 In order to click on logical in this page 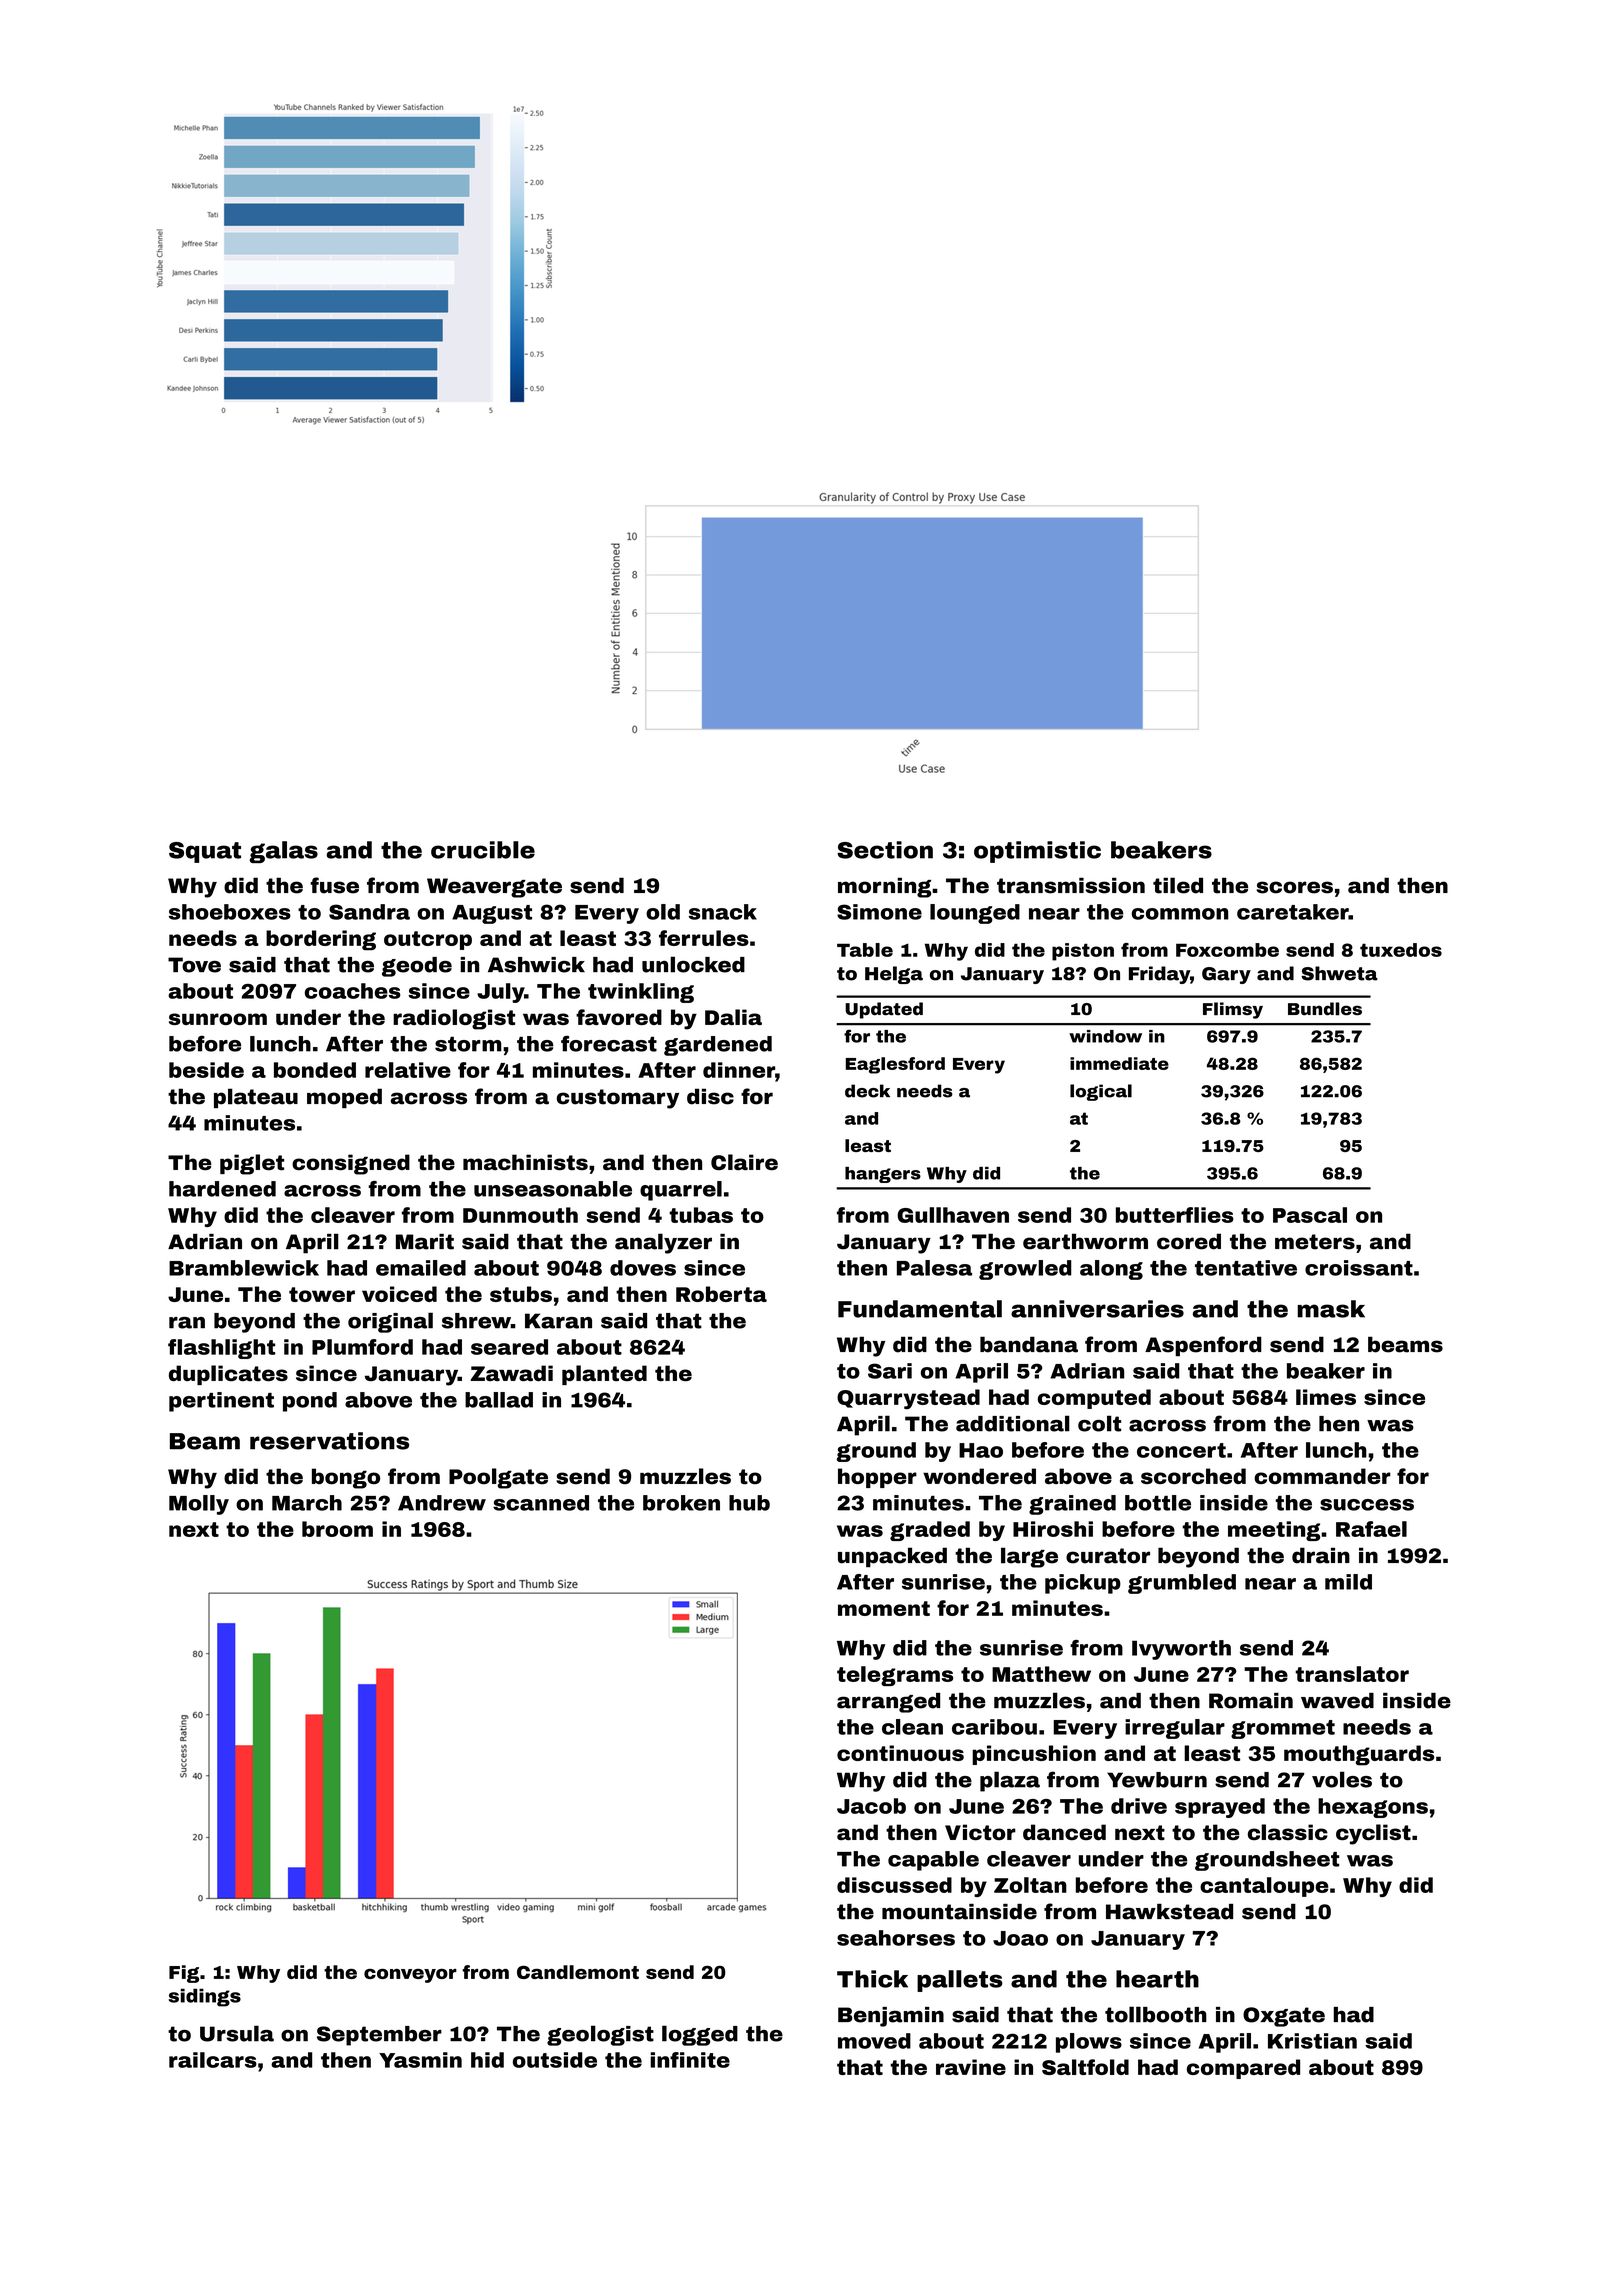, I will do `click(1101, 1092)`.
